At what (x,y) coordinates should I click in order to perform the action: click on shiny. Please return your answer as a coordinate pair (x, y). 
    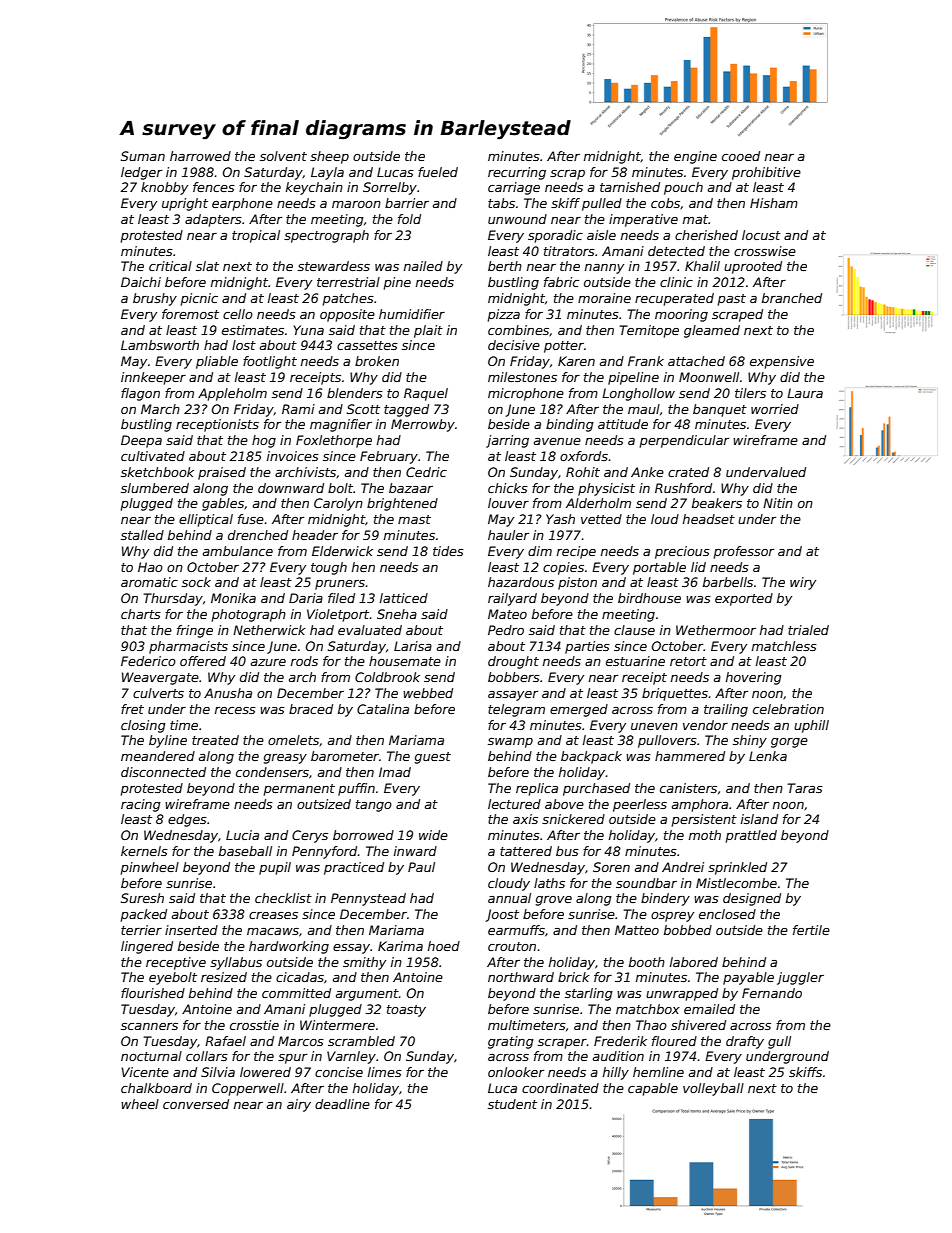
    Looking at the image, I should click on (750, 741).
